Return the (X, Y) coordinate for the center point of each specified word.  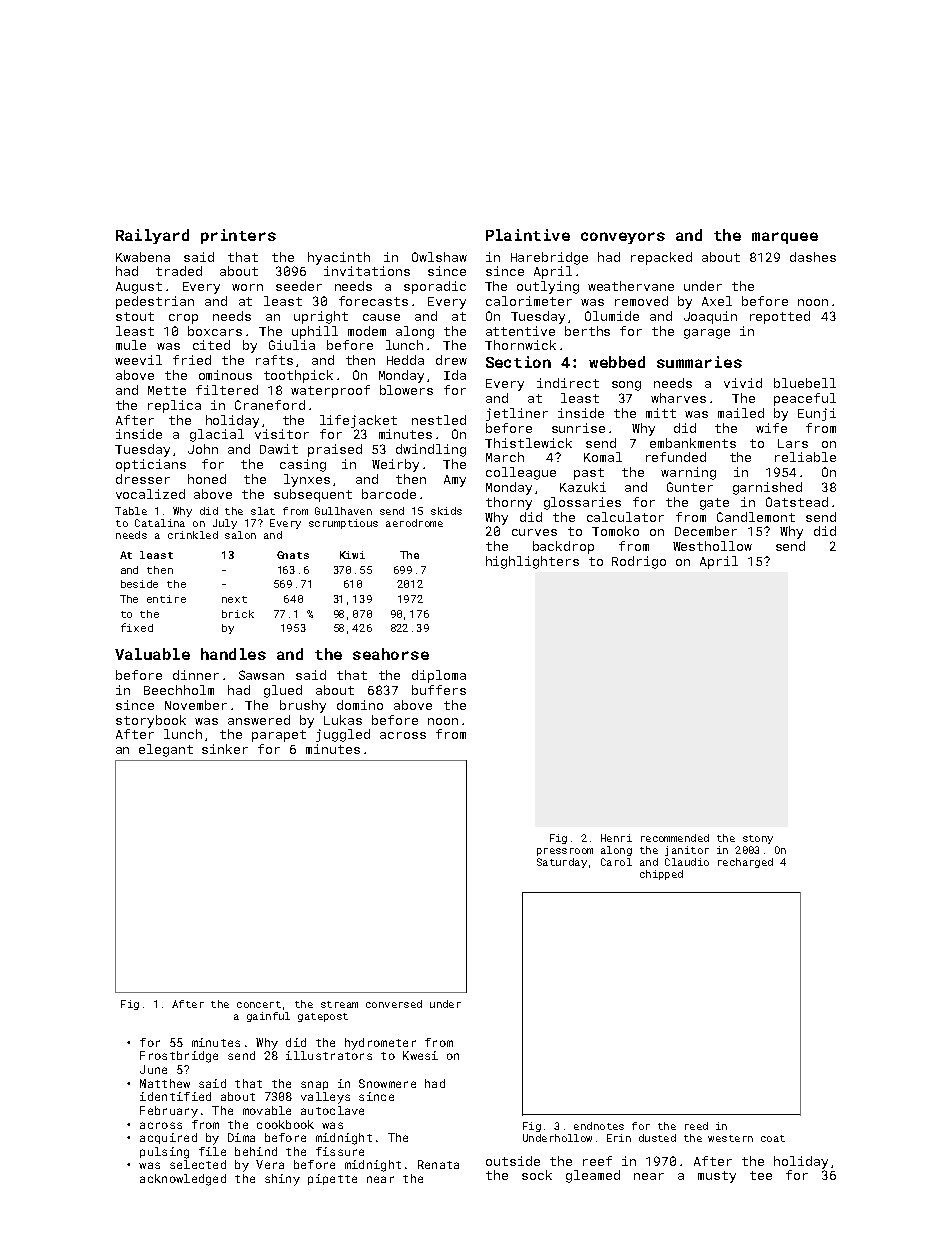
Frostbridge (179, 1057)
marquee (785, 238)
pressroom (565, 852)
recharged (745, 863)
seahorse (391, 654)
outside (513, 1161)
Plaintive (528, 235)
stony (758, 839)
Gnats (293, 555)
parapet (279, 736)
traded (179, 271)
